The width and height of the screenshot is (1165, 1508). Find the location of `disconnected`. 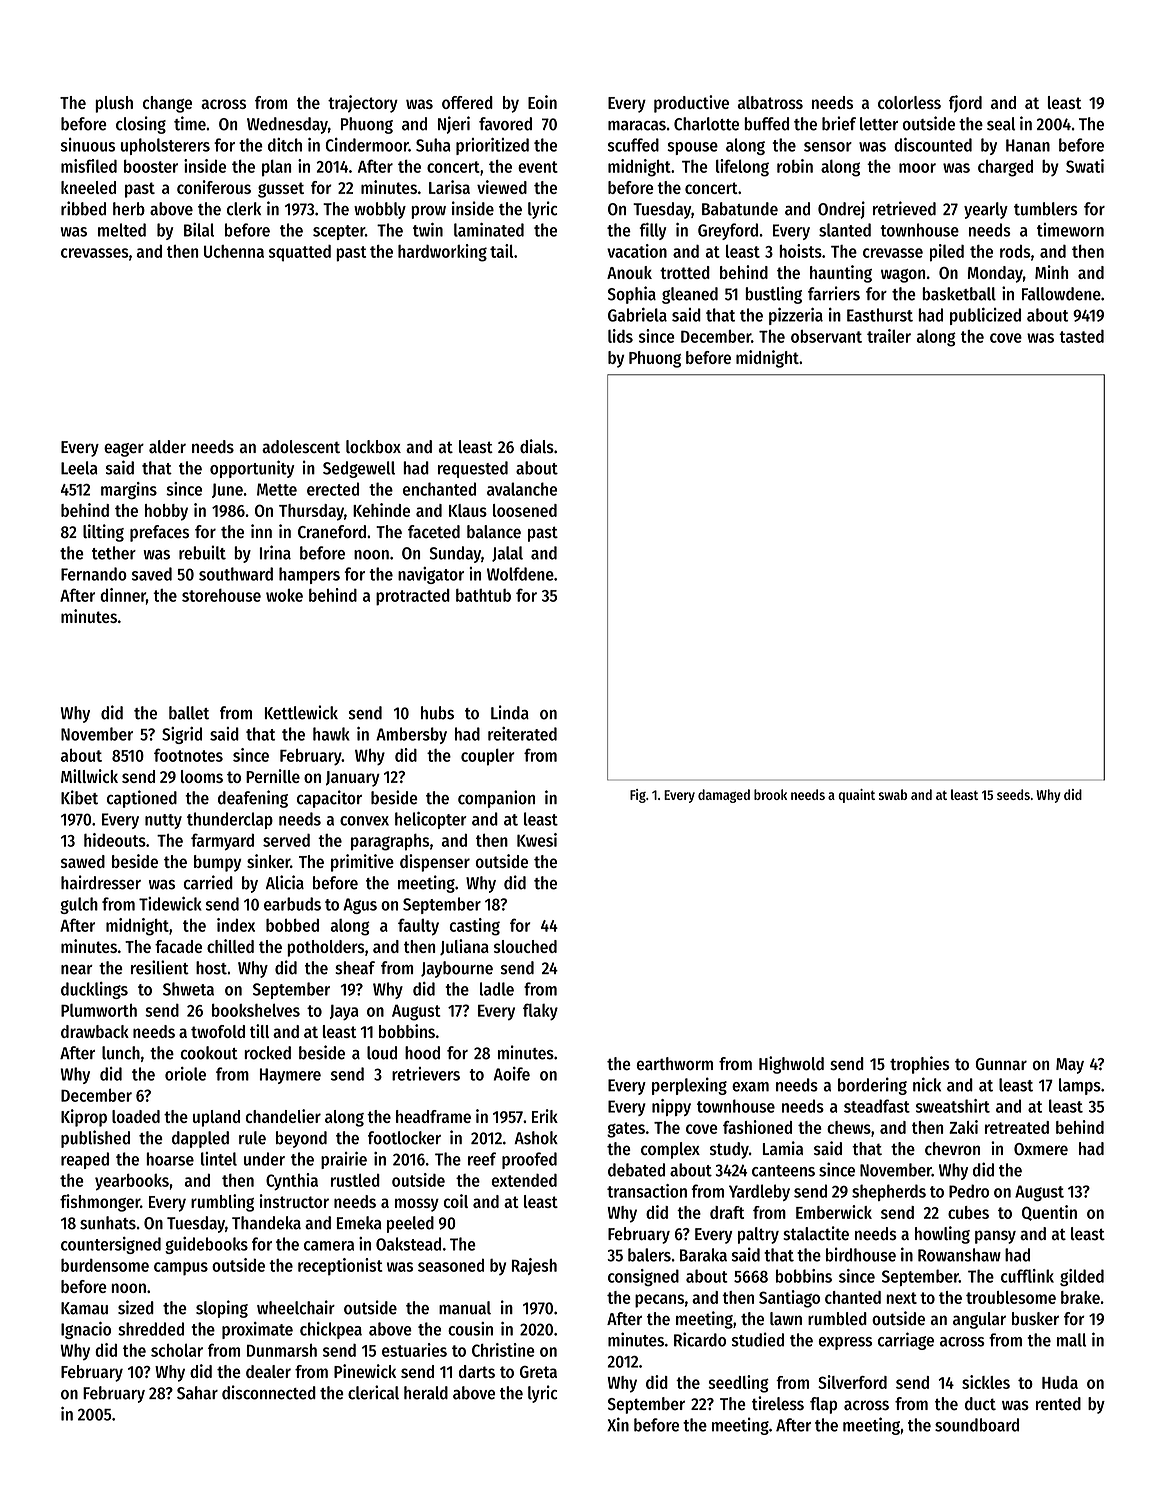

disconnected is located at coordinates (269, 1392).
